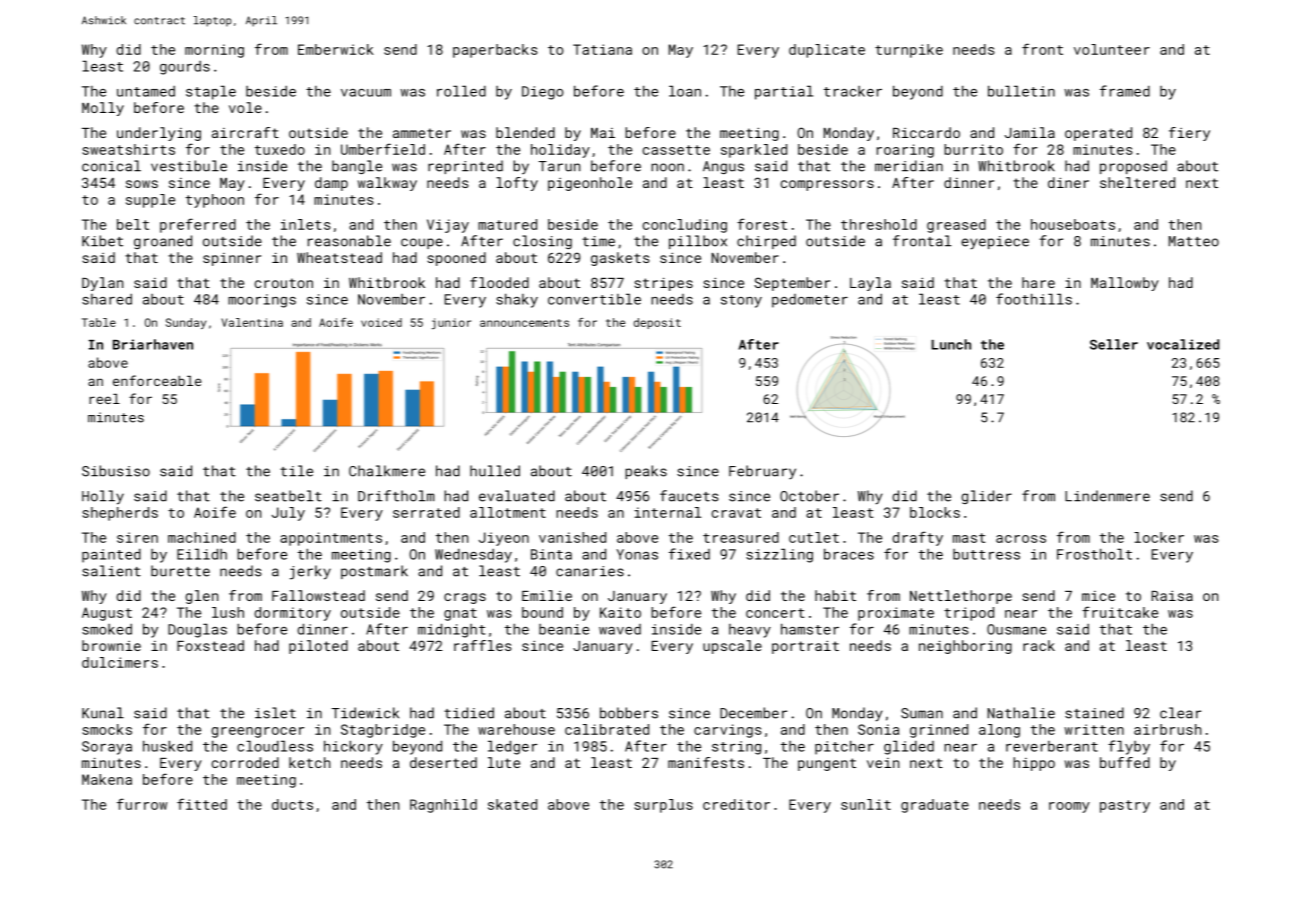 Image resolution: width=1308 pixels, height=924 pixels. What do you see at coordinates (1073, 224) in the screenshot?
I see `houseboats` at bounding box center [1073, 224].
